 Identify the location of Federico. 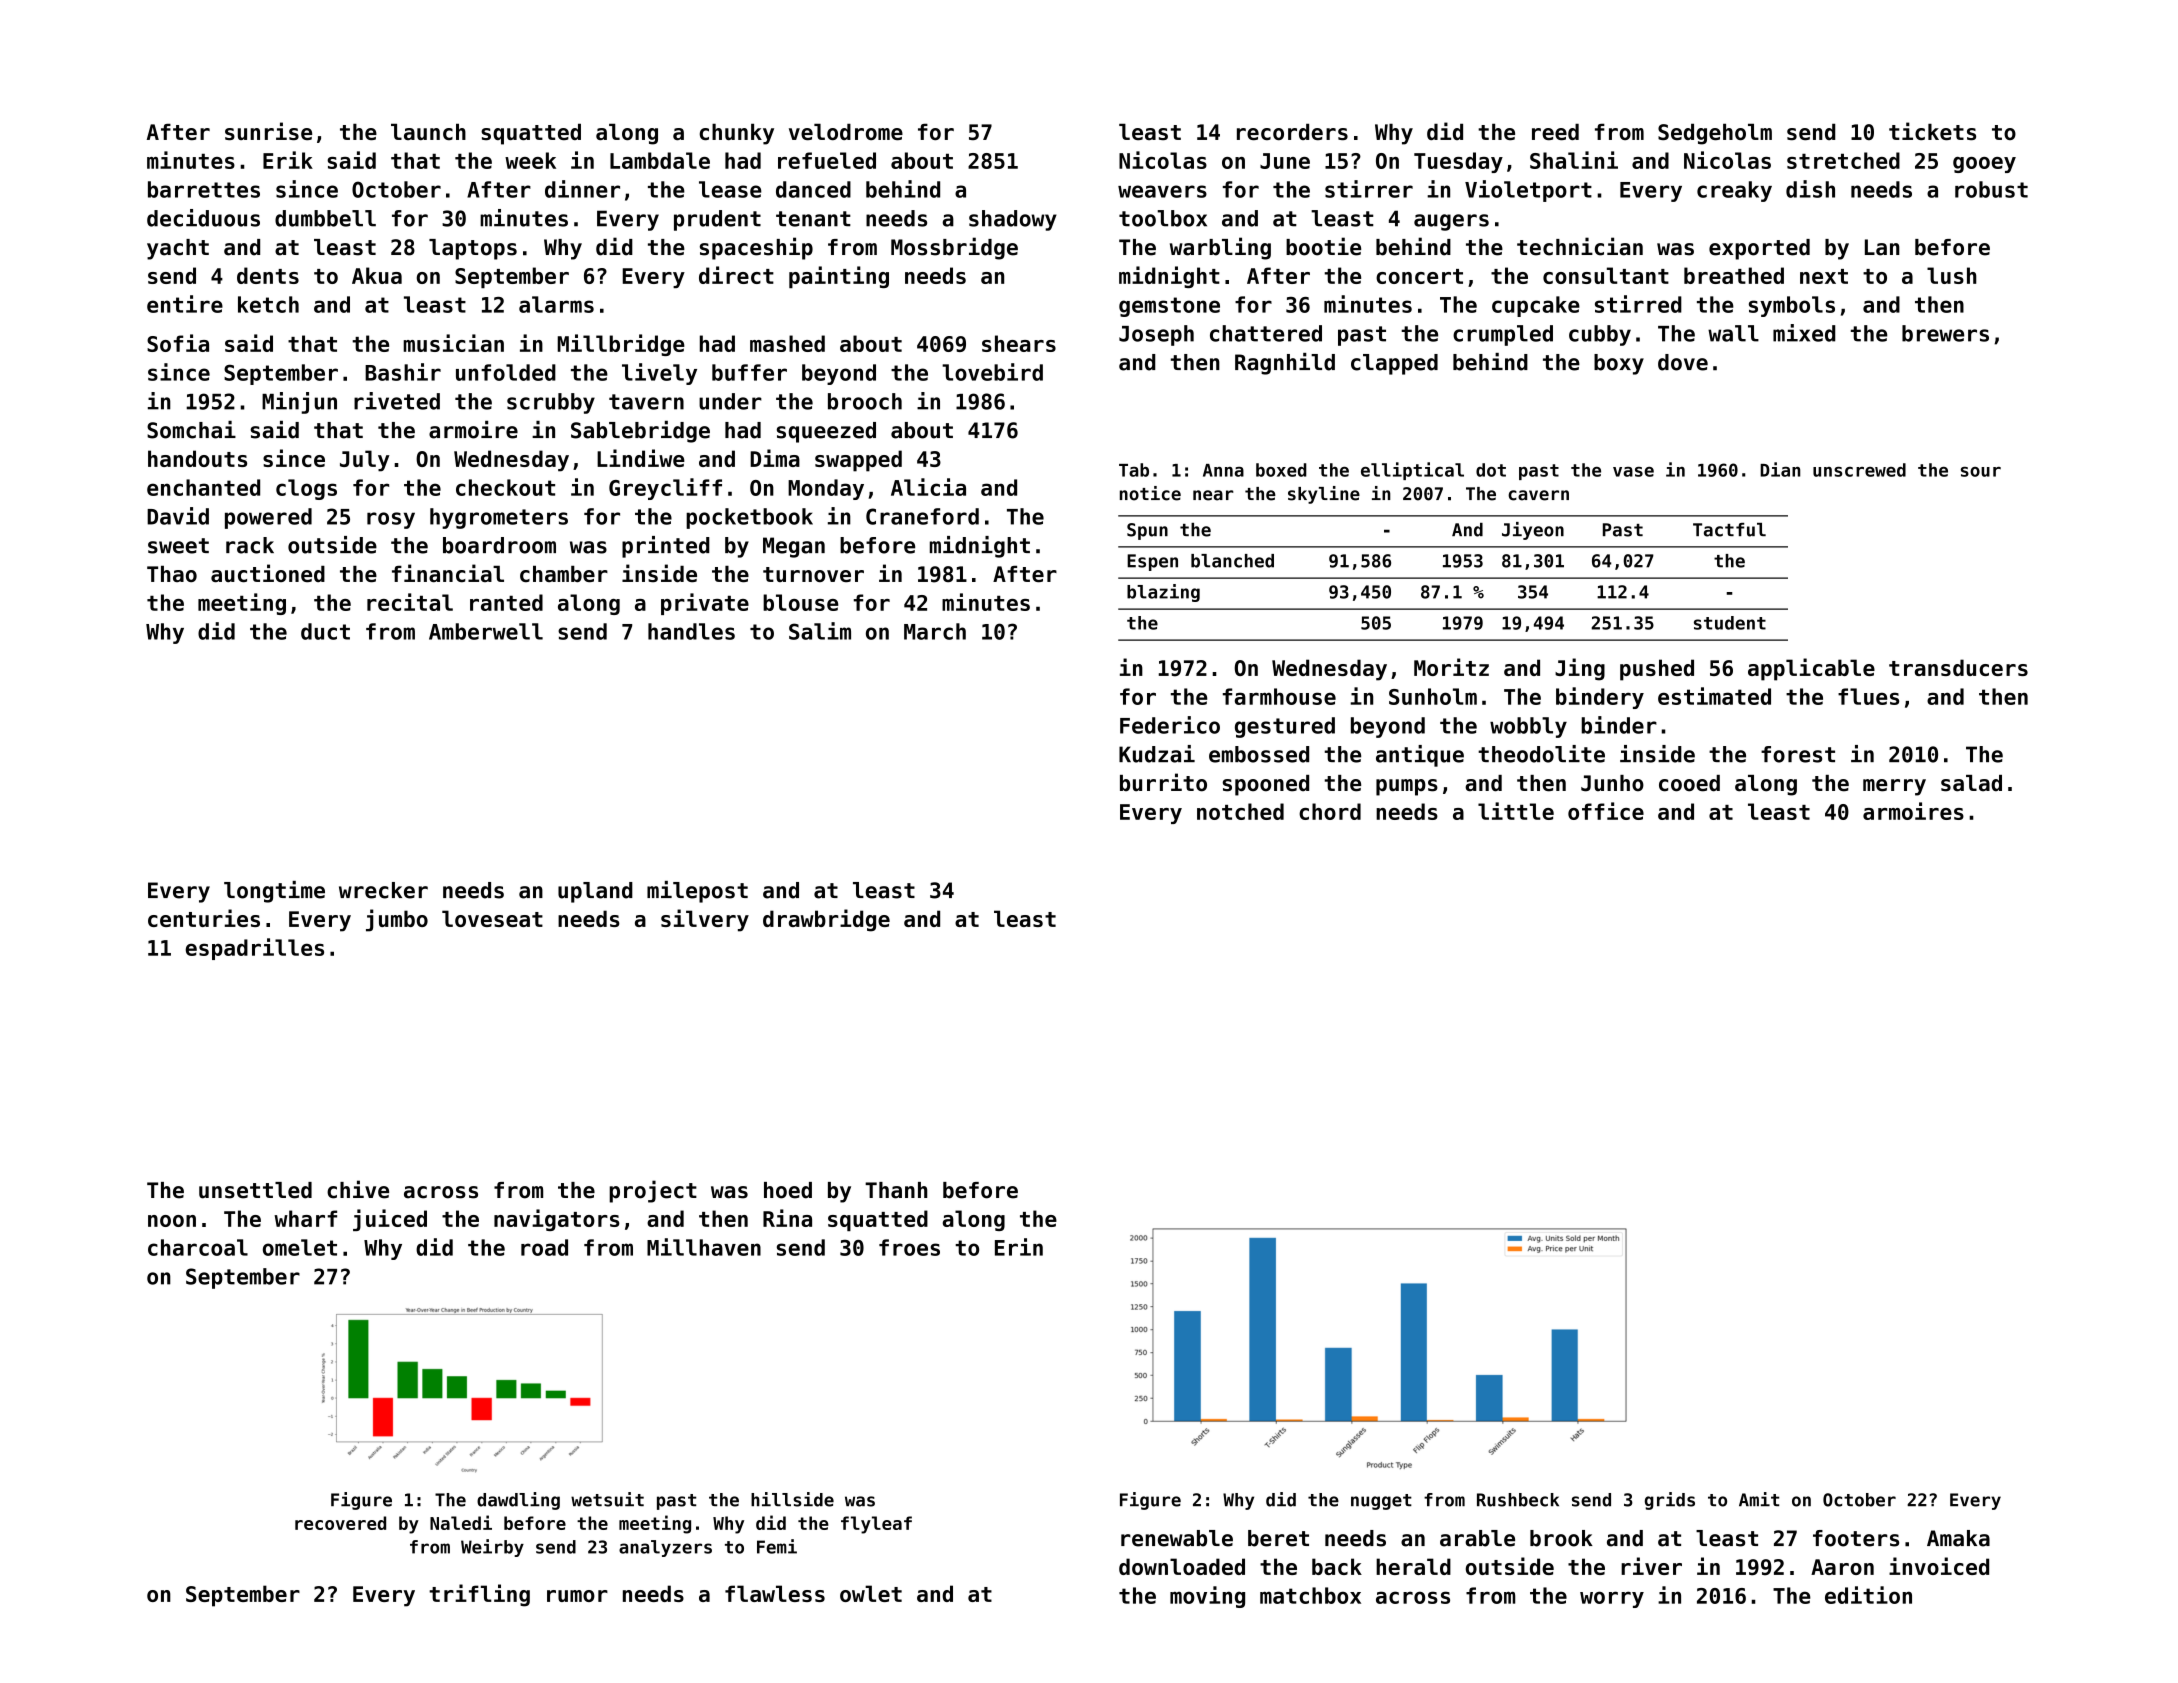
(1170, 725).
